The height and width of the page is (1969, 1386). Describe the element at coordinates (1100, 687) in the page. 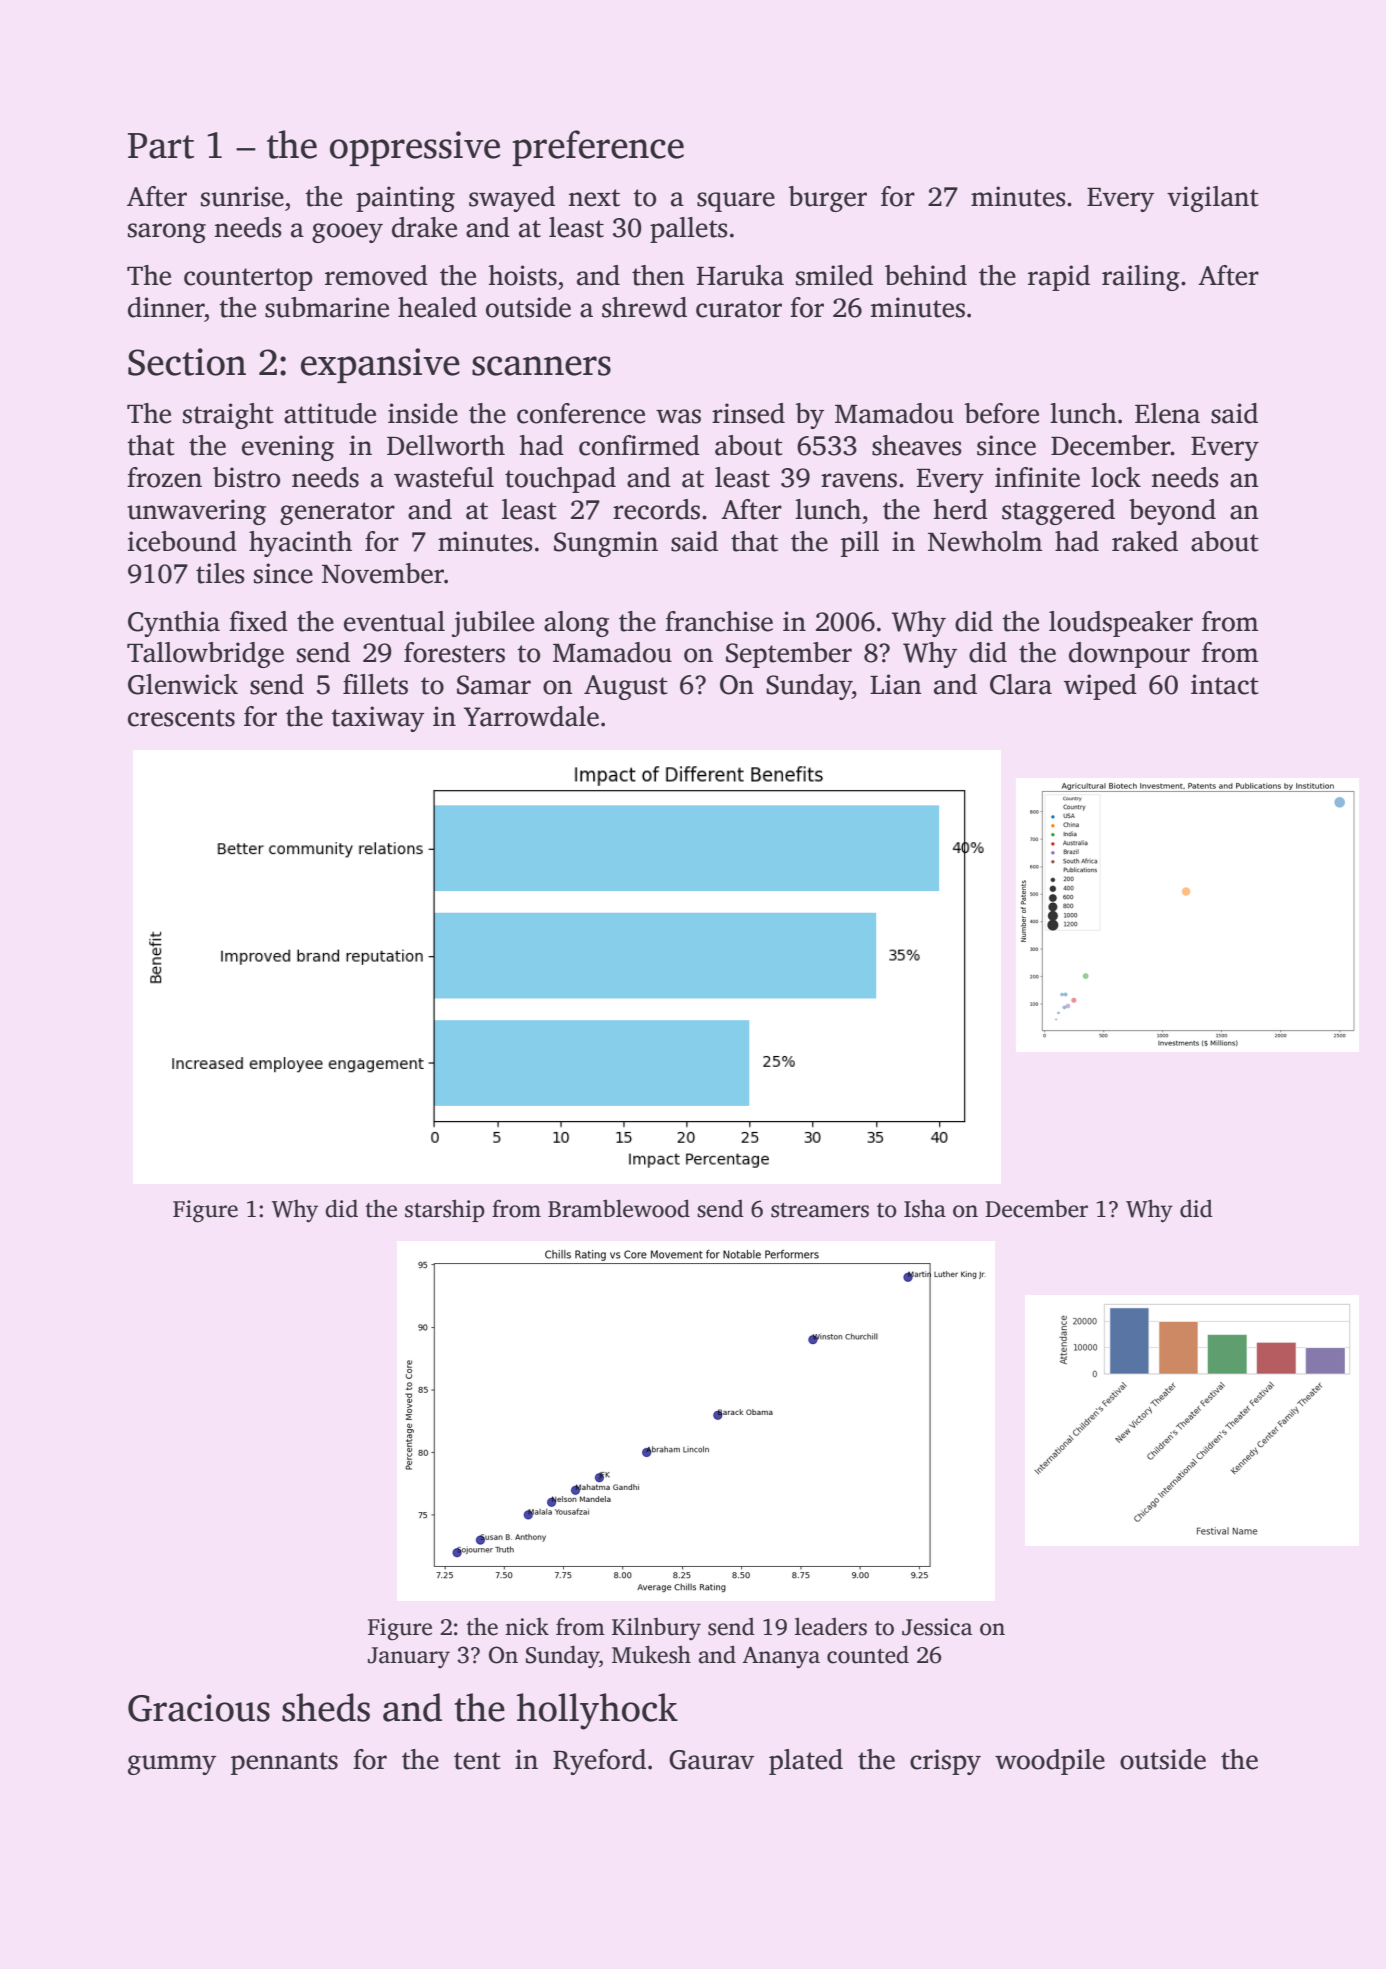

I see `wiped` at that location.
